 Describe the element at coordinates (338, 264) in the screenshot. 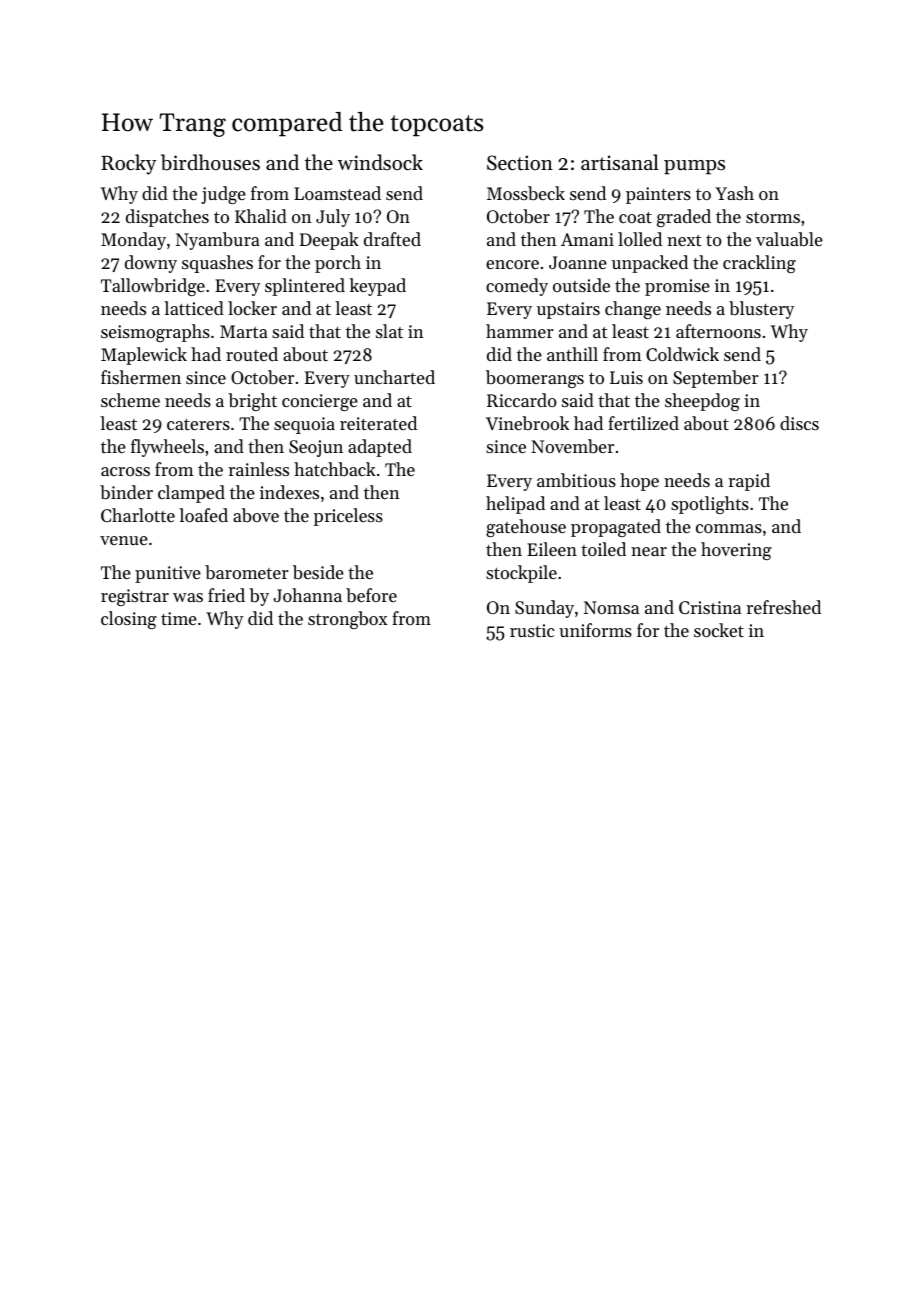

I see `porch` at that location.
